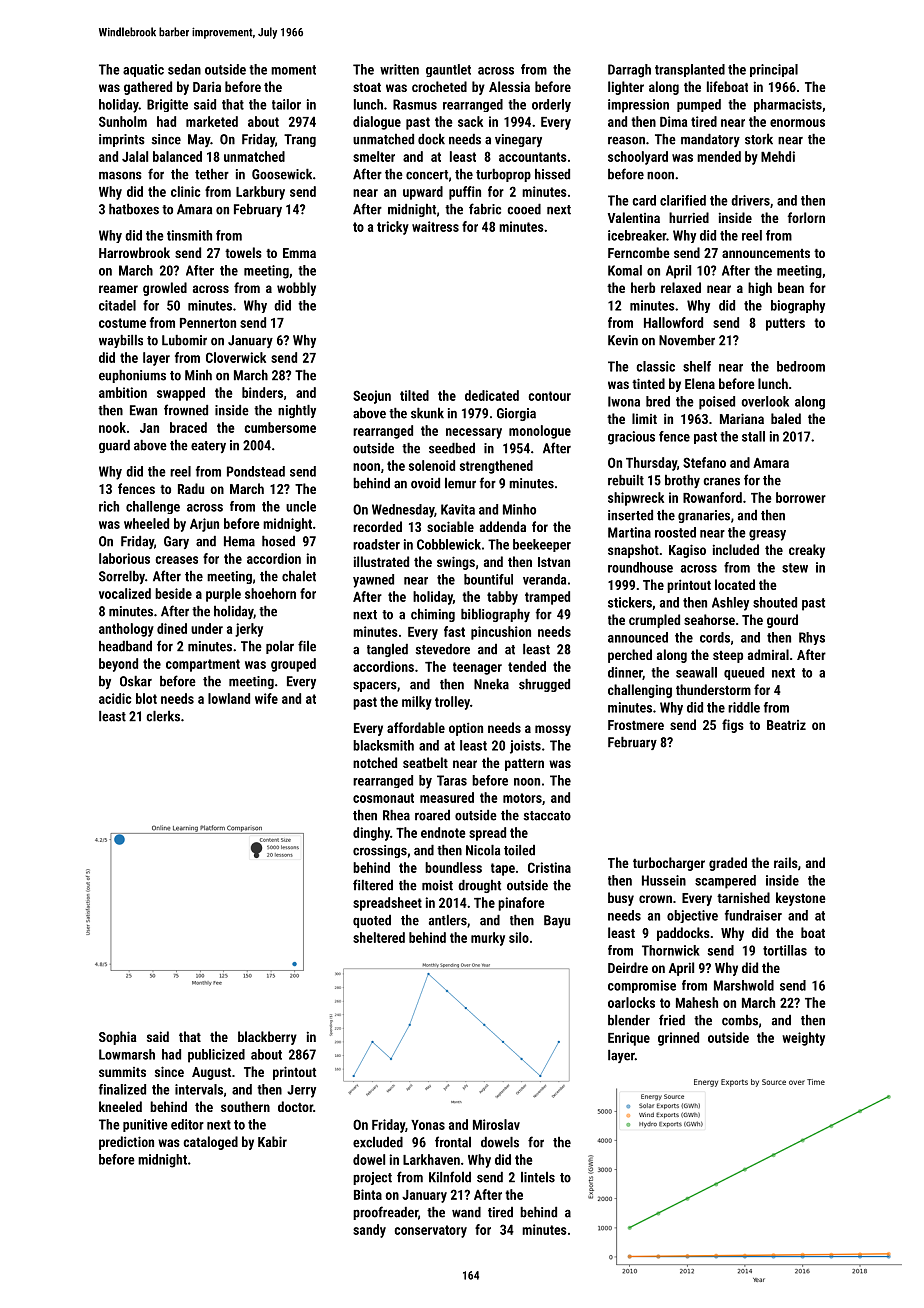  I want to click on tarnished, so click(743, 897).
